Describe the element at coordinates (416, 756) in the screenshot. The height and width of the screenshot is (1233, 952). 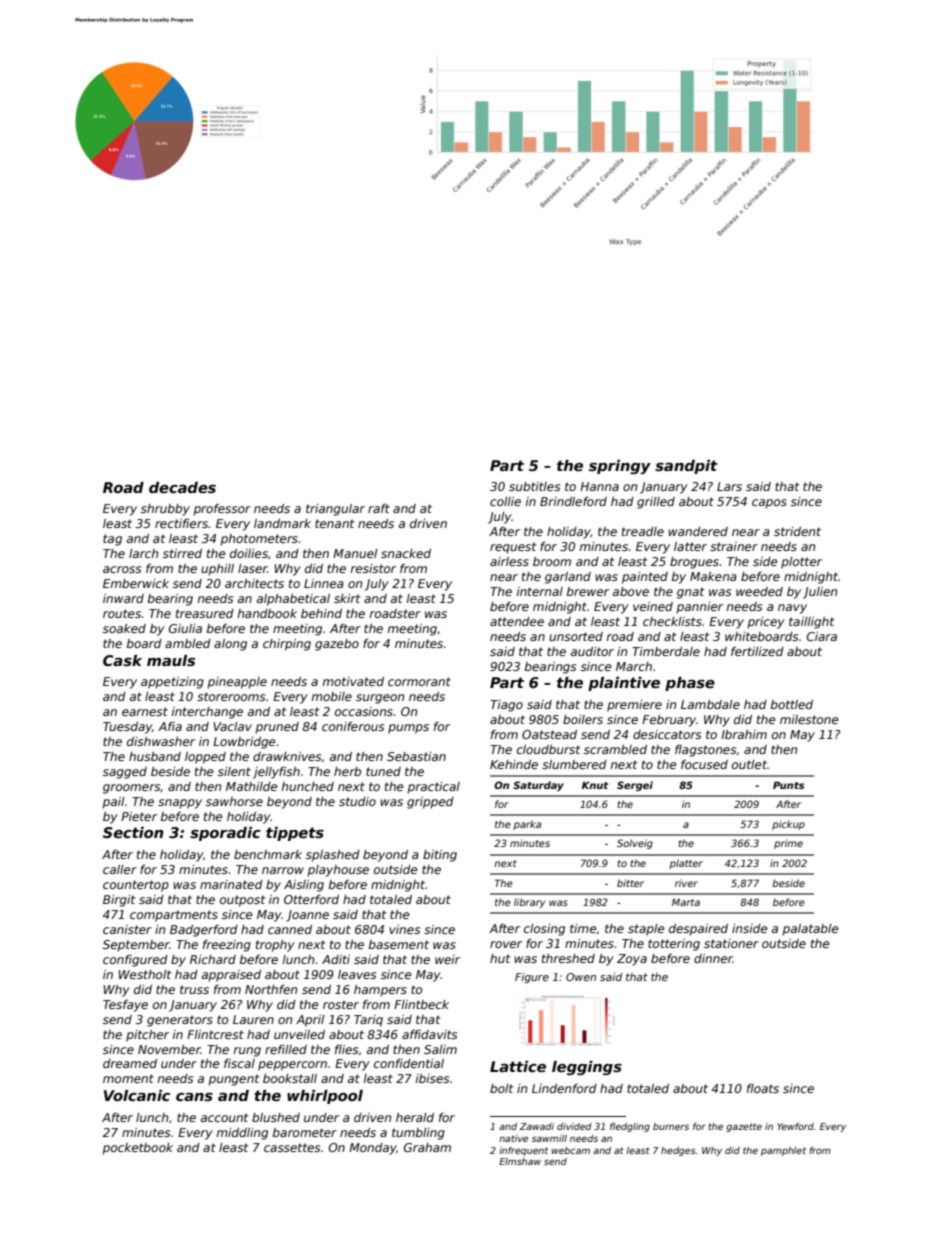
I see `Sebastian` at that location.
